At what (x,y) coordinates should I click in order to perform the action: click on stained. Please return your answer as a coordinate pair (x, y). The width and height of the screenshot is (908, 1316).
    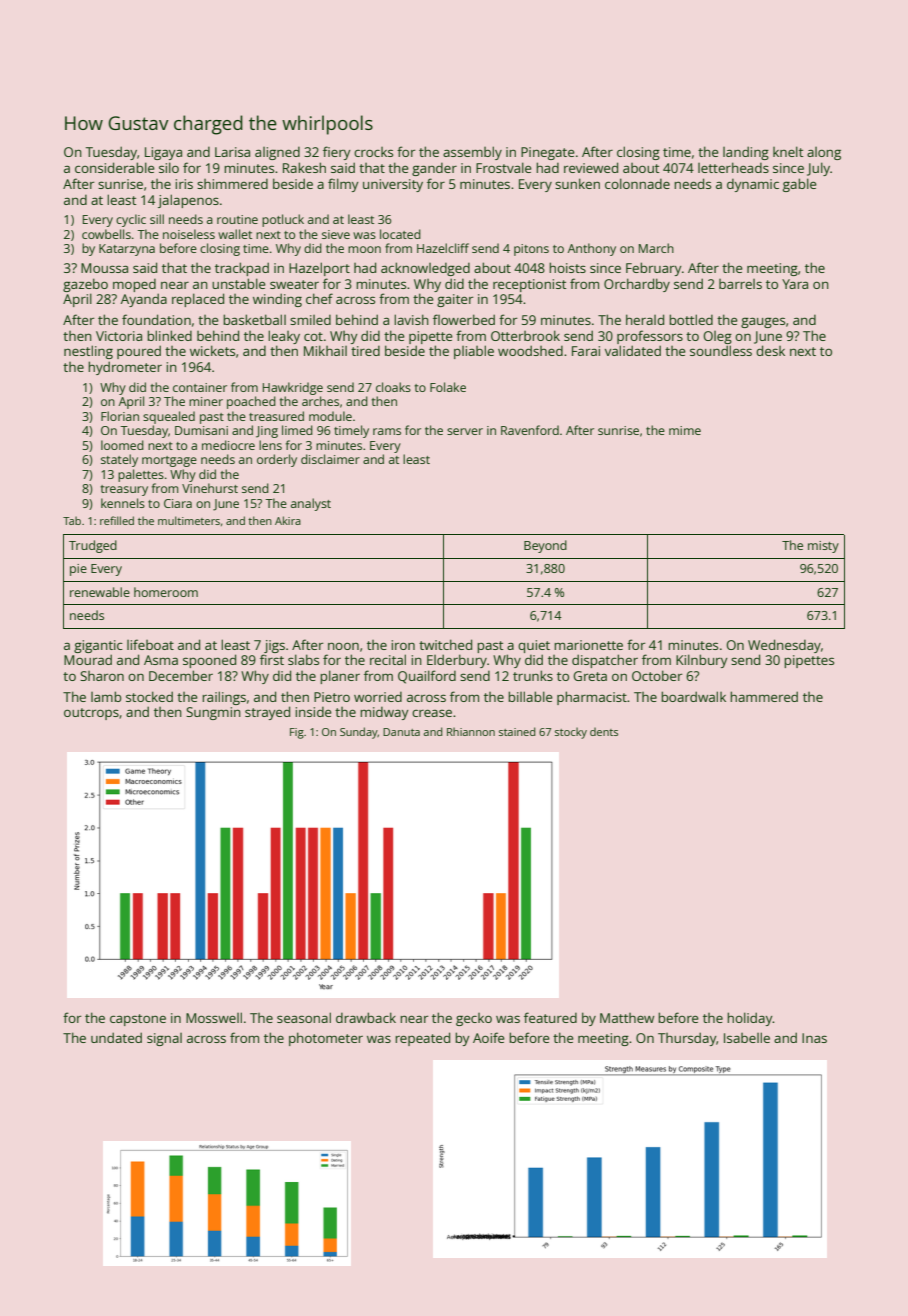
    Looking at the image, I should click on (517, 731).
